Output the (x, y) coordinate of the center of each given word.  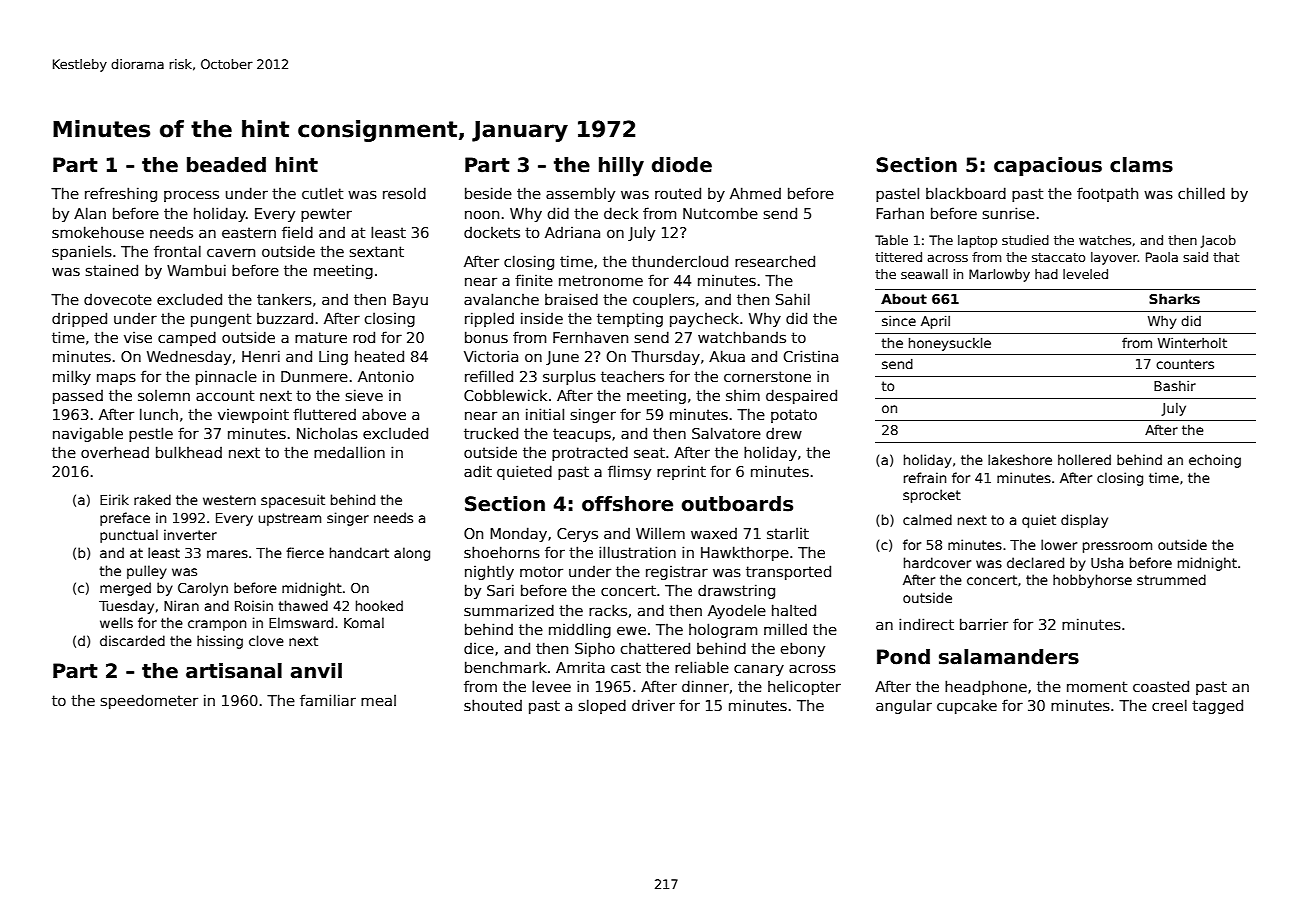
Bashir (1175, 386)
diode (682, 165)
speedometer (149, 701)
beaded (226, 165)
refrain (925, 477)
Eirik (114, 499)
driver (653, 705)
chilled (1201, 193)
